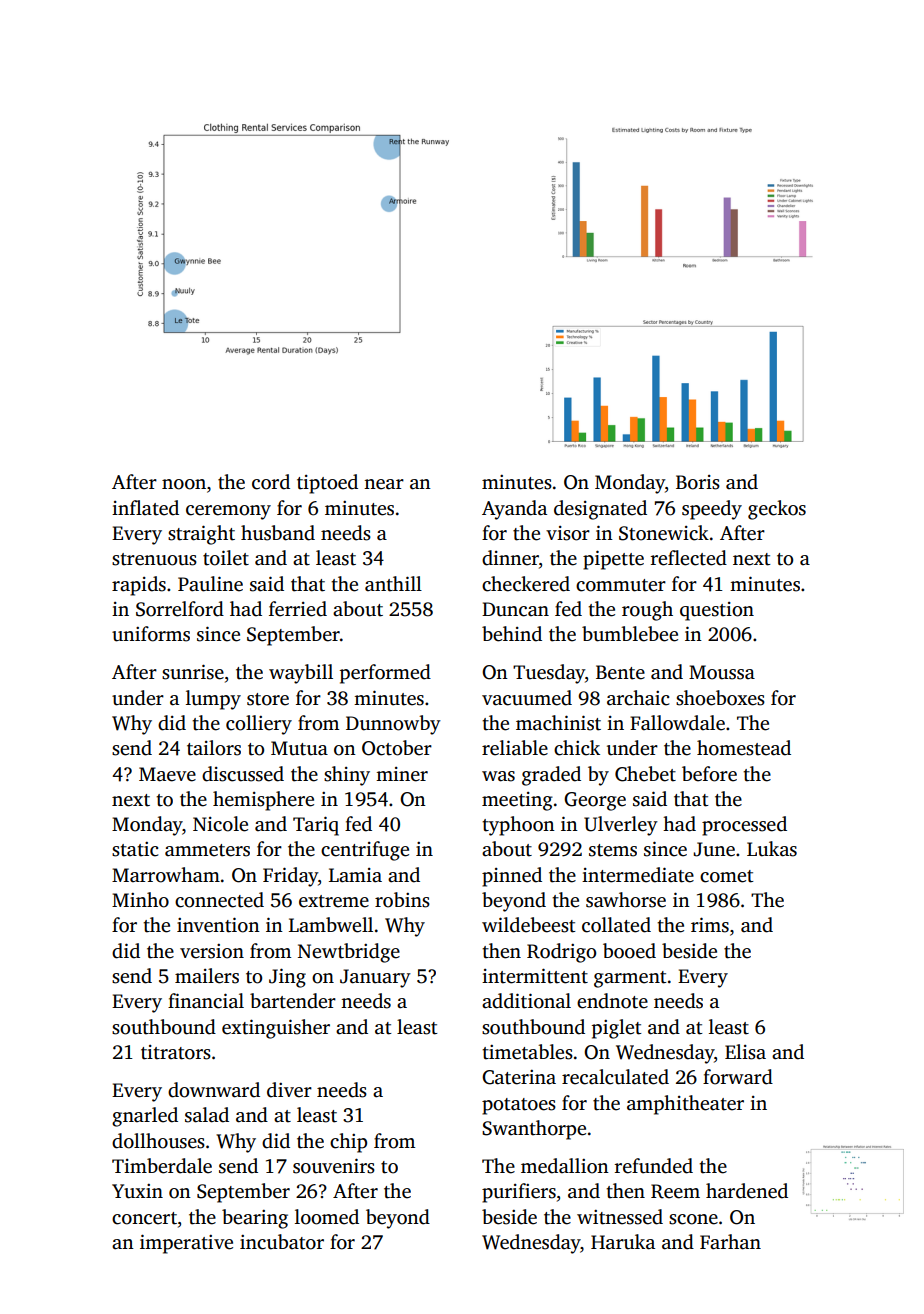 The height and width of the document is (1314, 924). Describe the element at coordinates (730, 1242) in the document. I see `Farhan` at that location.
